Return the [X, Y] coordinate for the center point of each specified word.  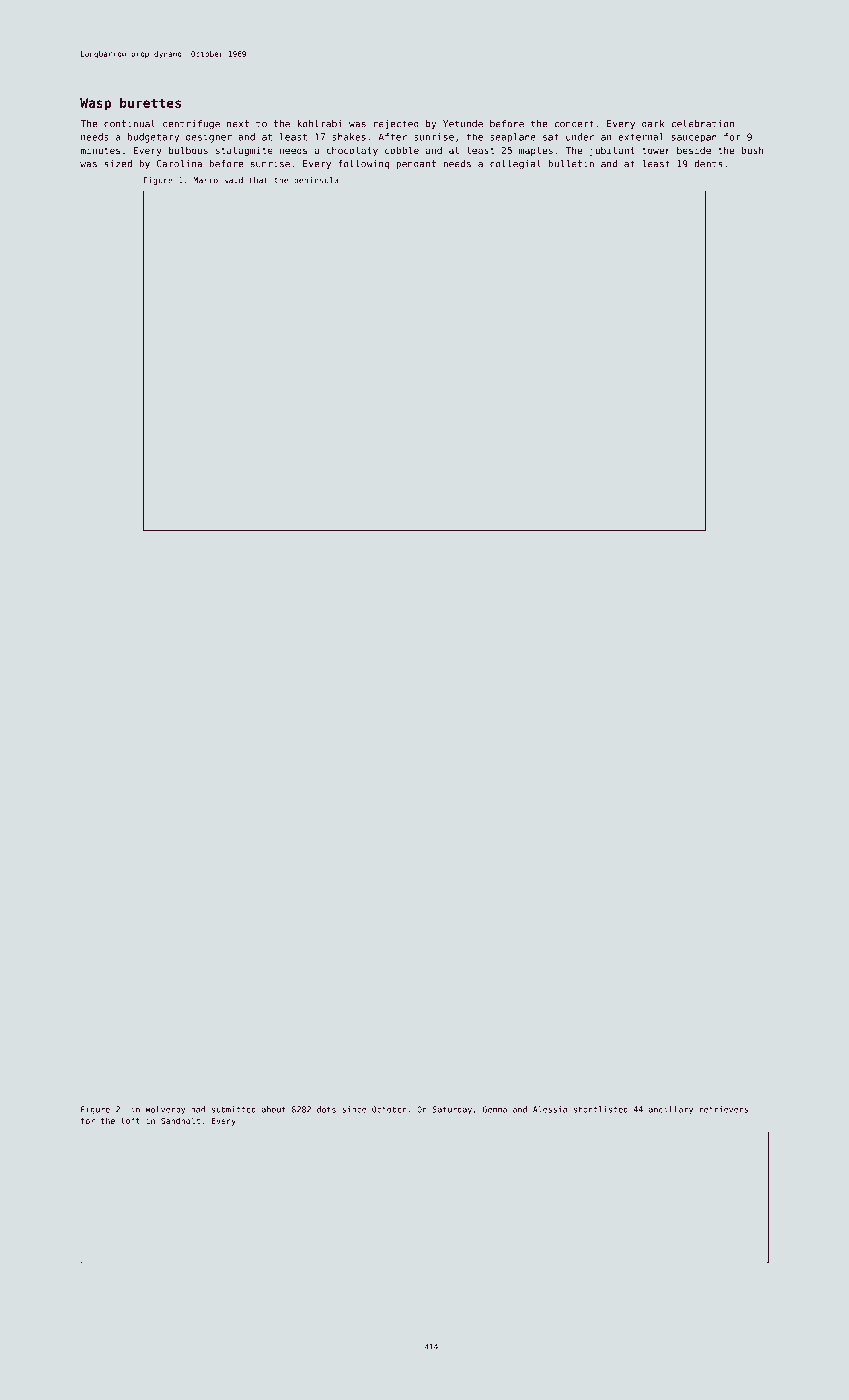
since [354, 1109]
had [198, 1109]
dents [708, 164]
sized [118, 164]
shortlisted [601, 1109]
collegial [515, 165]
